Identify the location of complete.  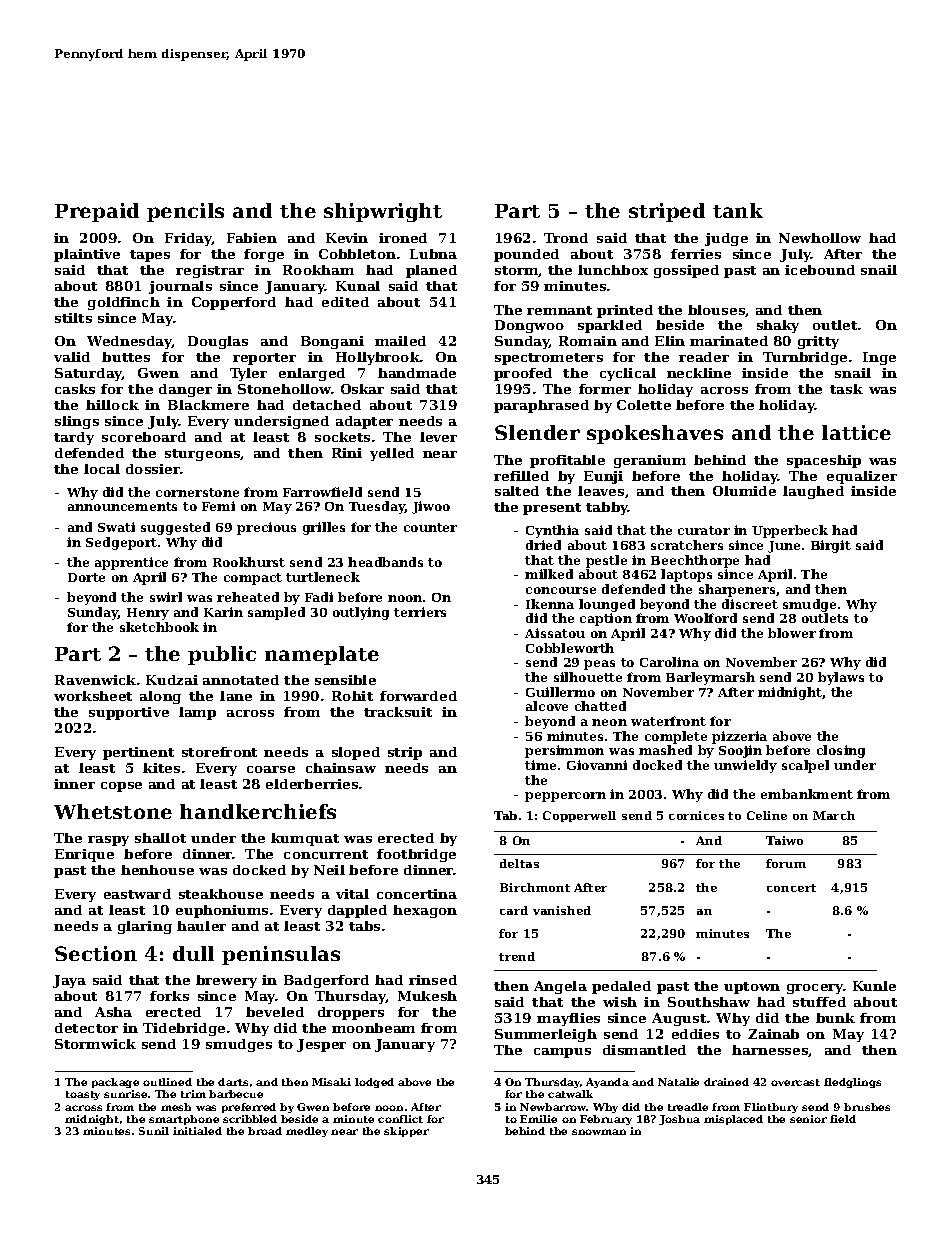
(676, 737).
